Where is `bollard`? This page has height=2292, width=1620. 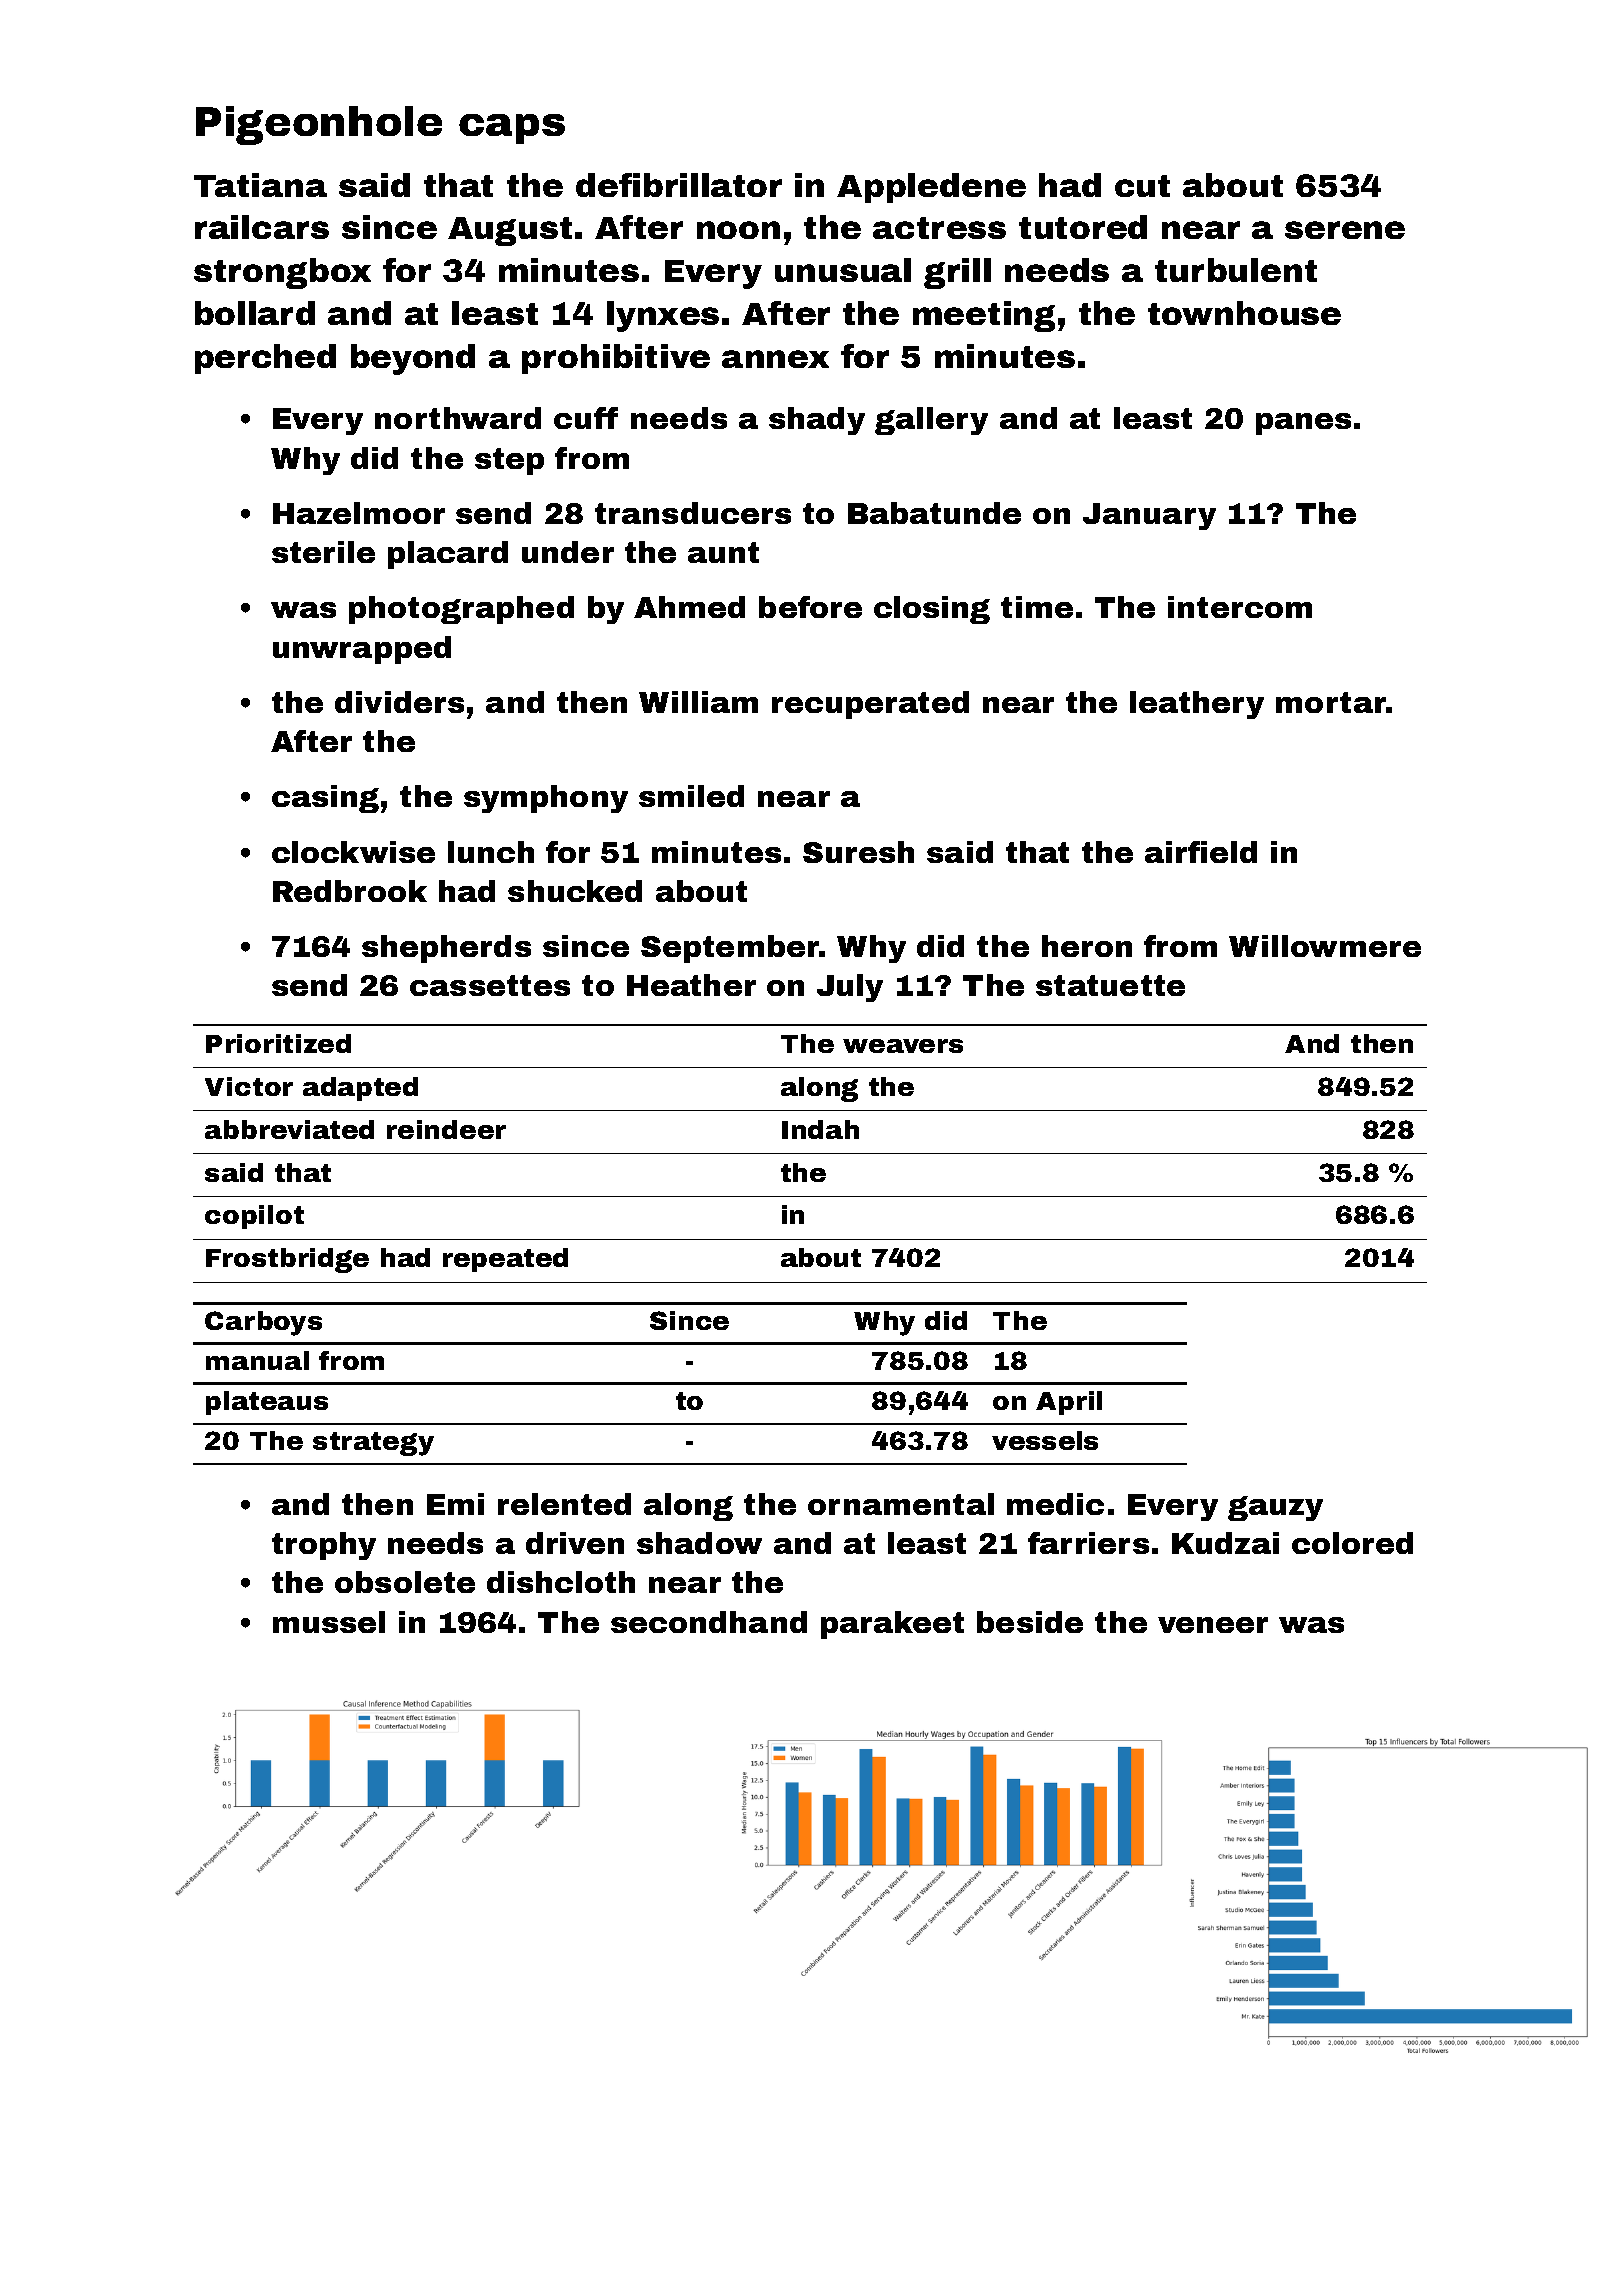
bollard is located at coordinates (255, 313).
